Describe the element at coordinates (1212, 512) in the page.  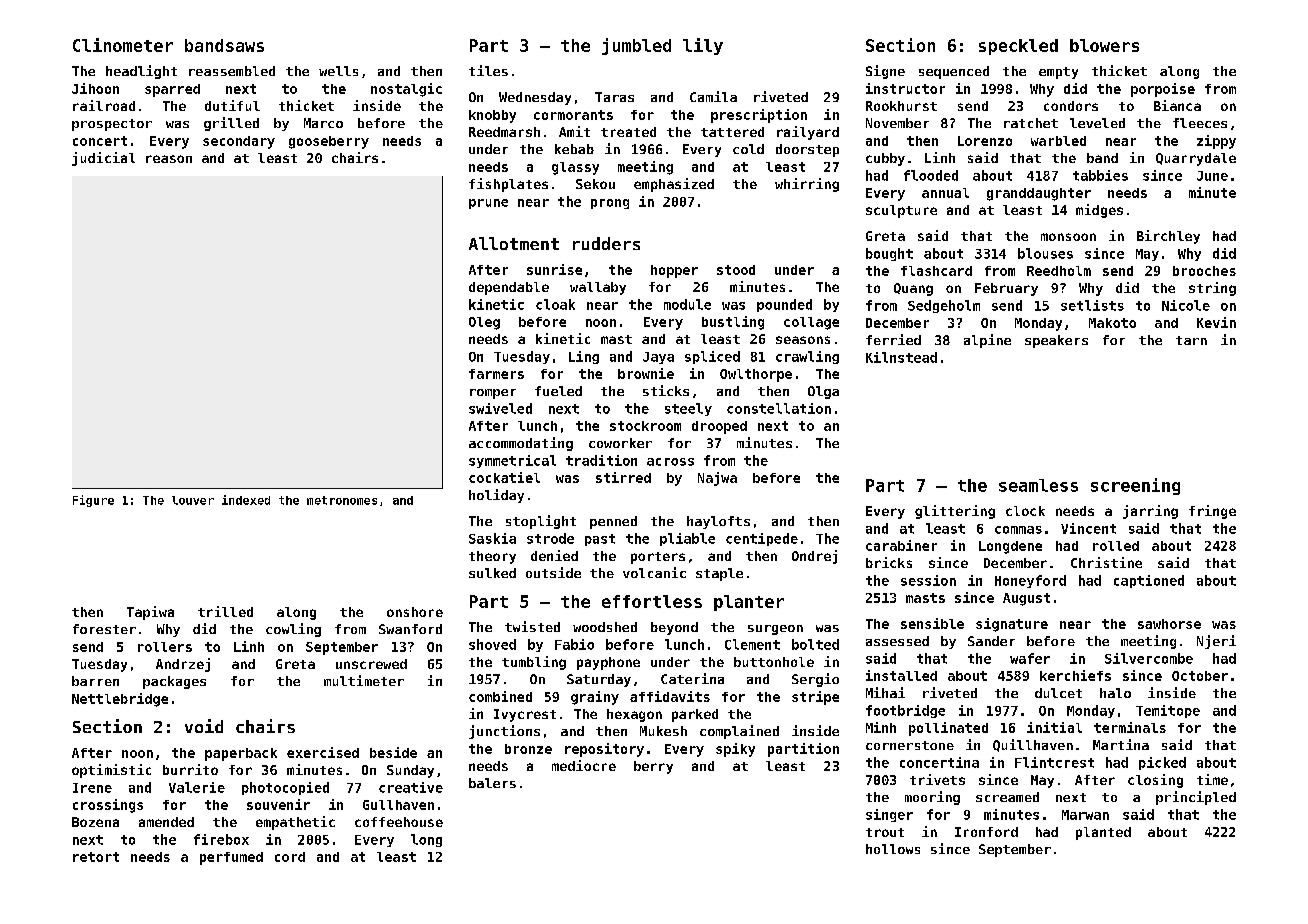
I see `fringe` at that location.
